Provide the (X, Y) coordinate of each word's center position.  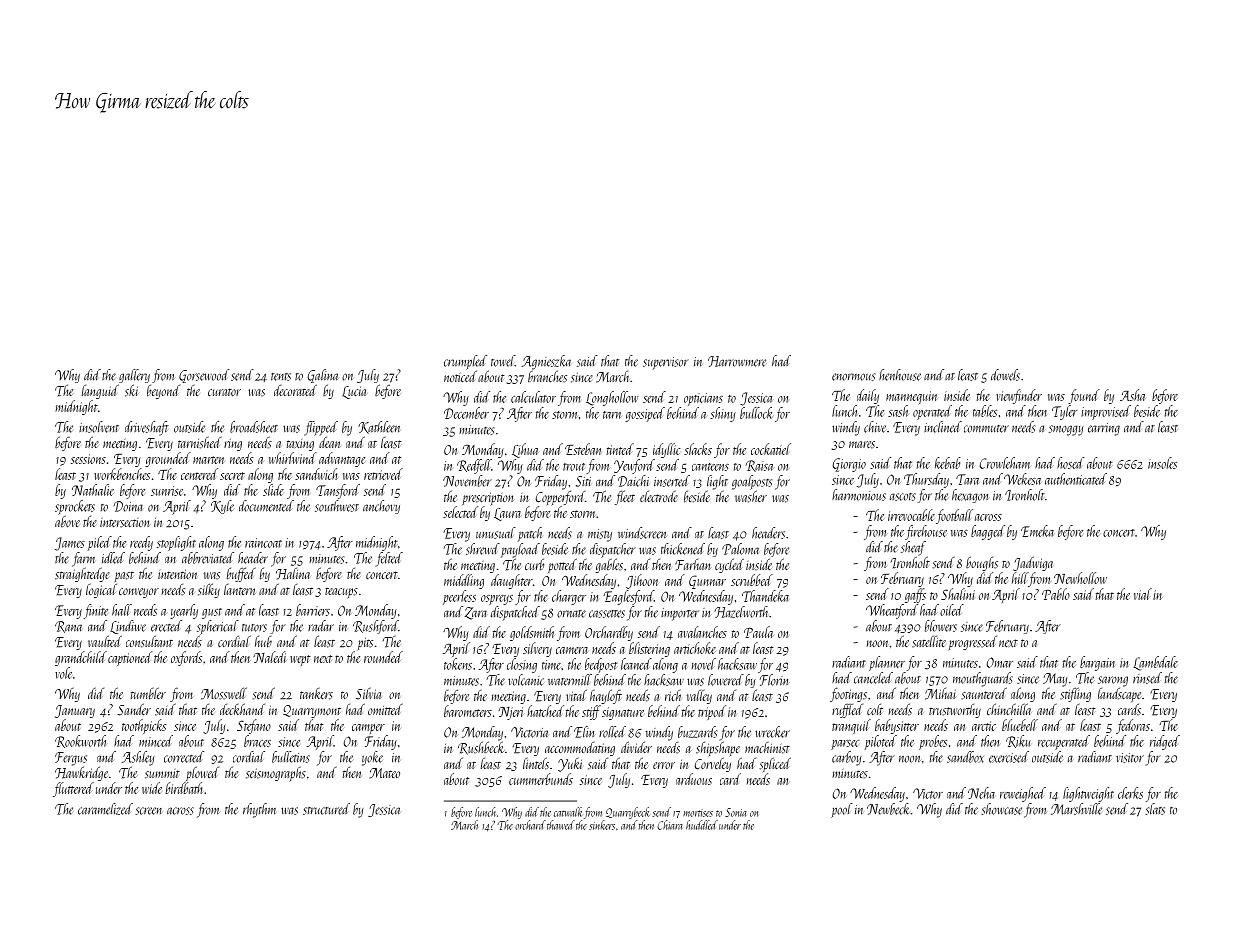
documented (266, 506)
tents (281, 377)
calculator (533, 397)
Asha (1132, 395)
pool (842, 810)
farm (83, 559)
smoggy (1066, 430)
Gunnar (707, 582)
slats (1155, 809)
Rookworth (80, 741)
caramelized (105, 809)
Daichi (633, 481)
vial (1143, 594)
